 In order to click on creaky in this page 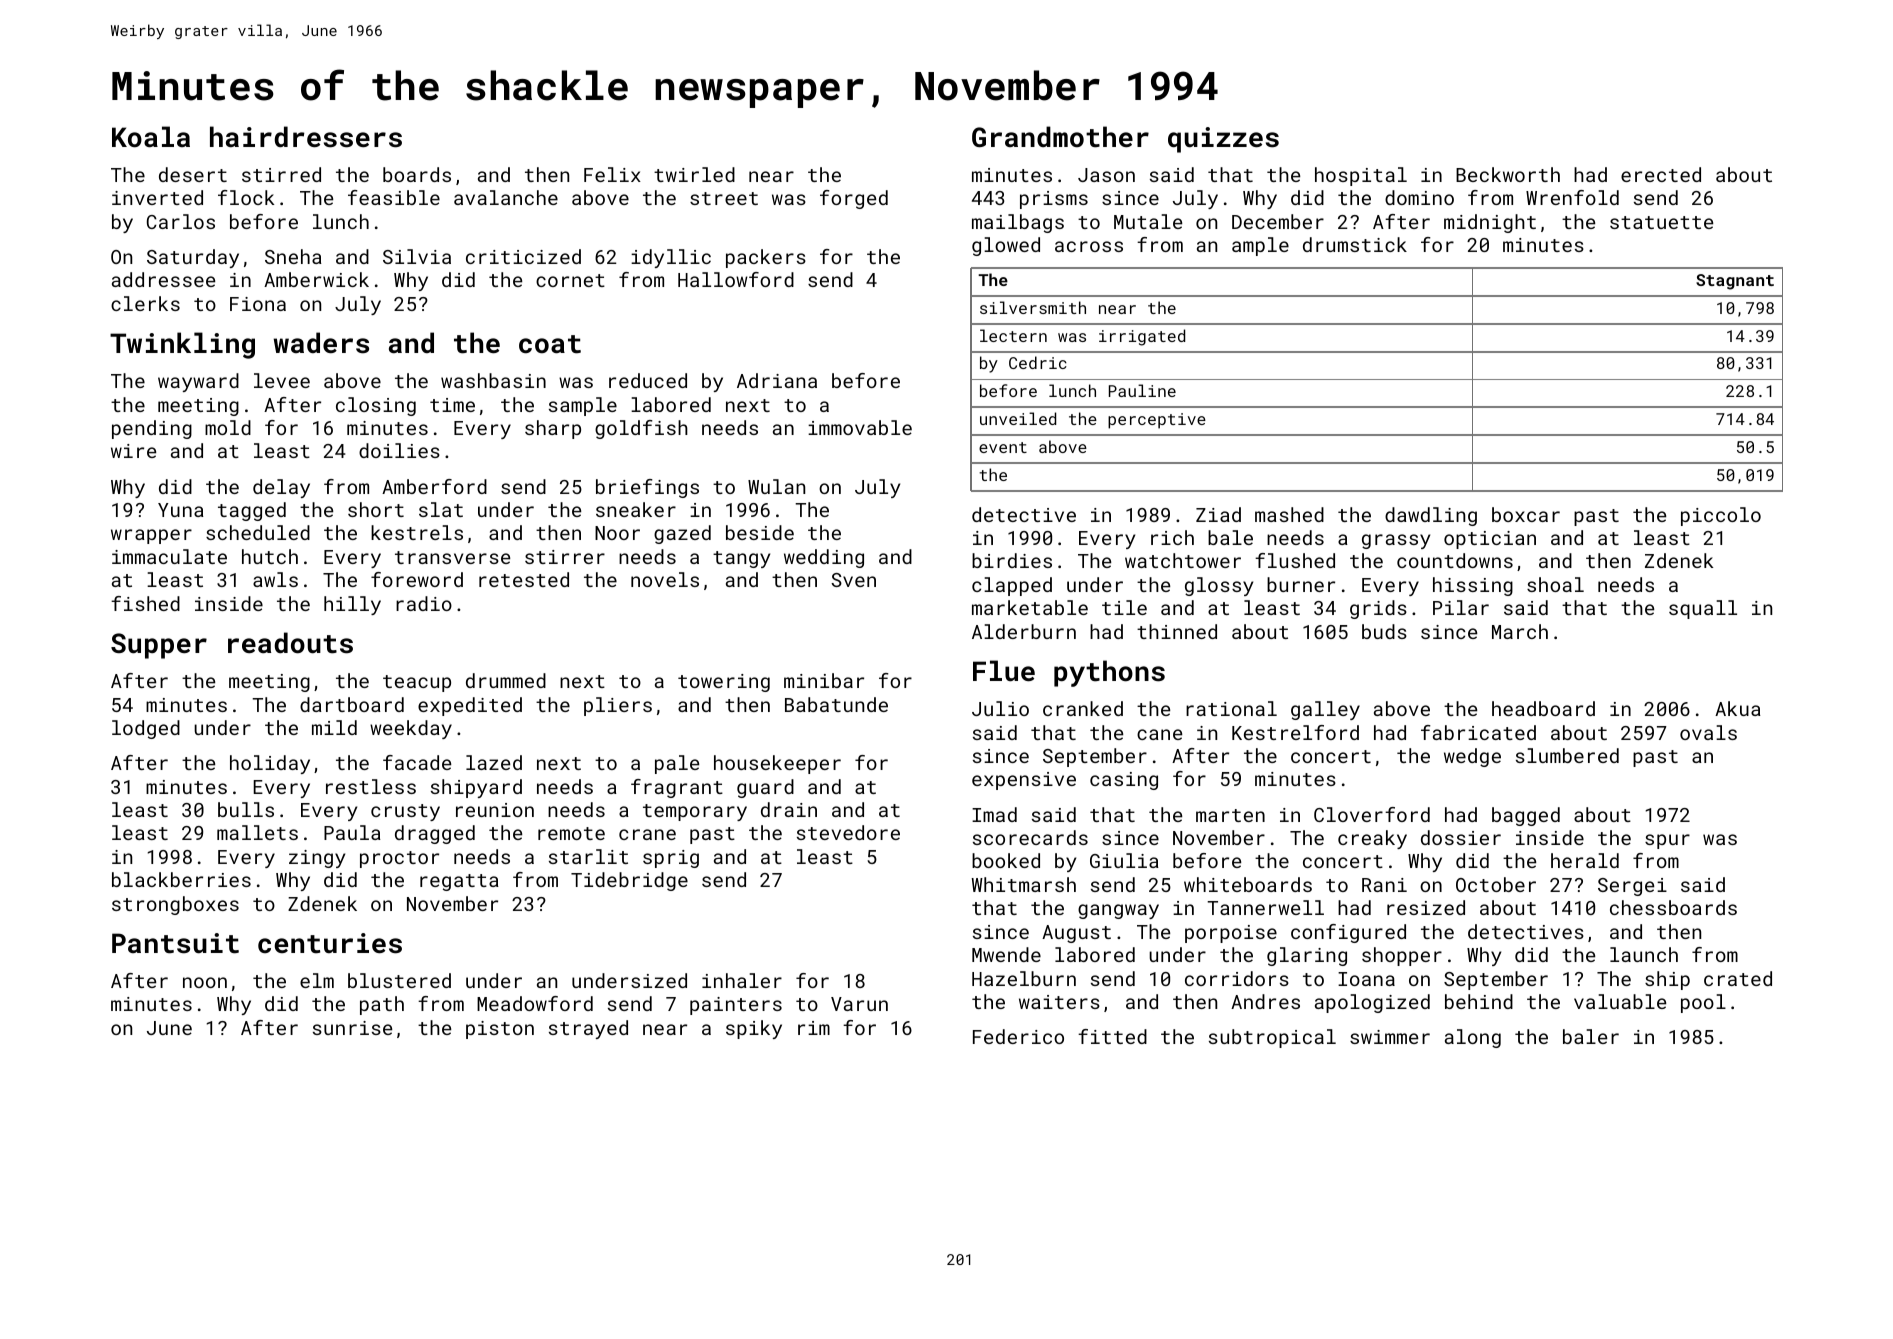, I will do `click(1372, 839)`.
